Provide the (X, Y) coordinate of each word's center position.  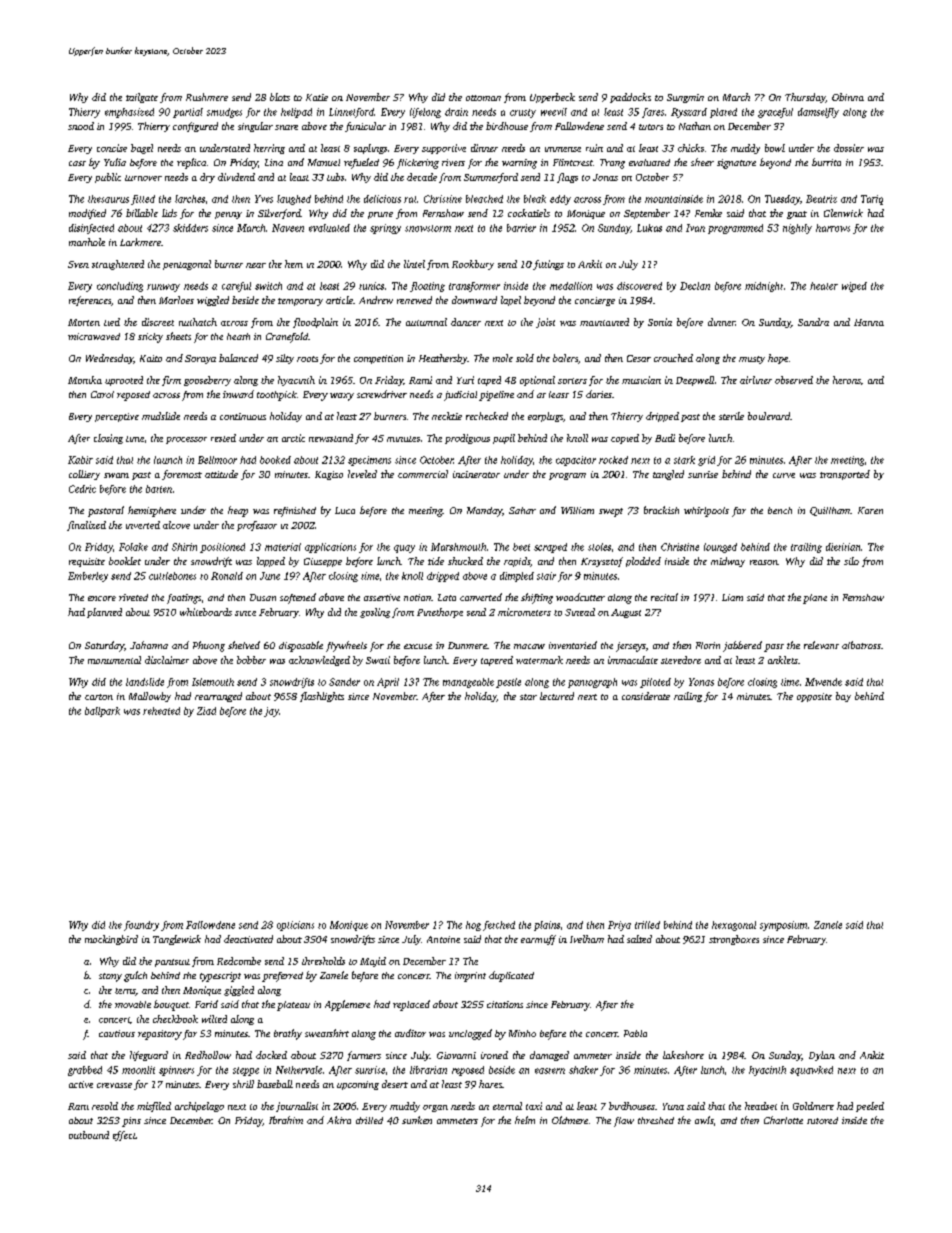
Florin (708, 645)
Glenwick (843, 213)
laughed (294, 200)
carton (99, 697)
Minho (522, 1033)
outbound (89, 1135)
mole (503, 358)
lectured (557, 696)
